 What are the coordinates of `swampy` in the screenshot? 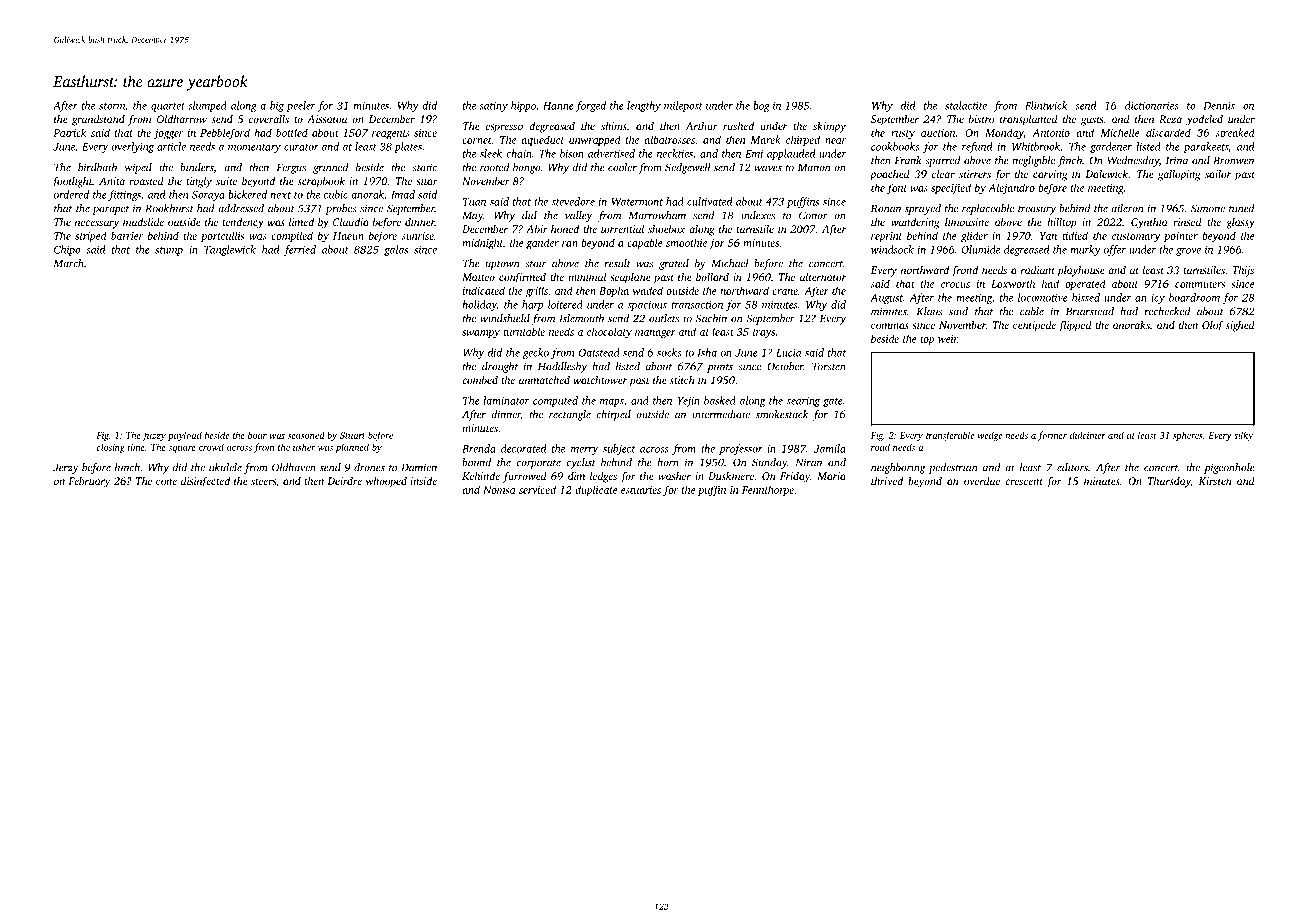 It's located at (481, 334).
